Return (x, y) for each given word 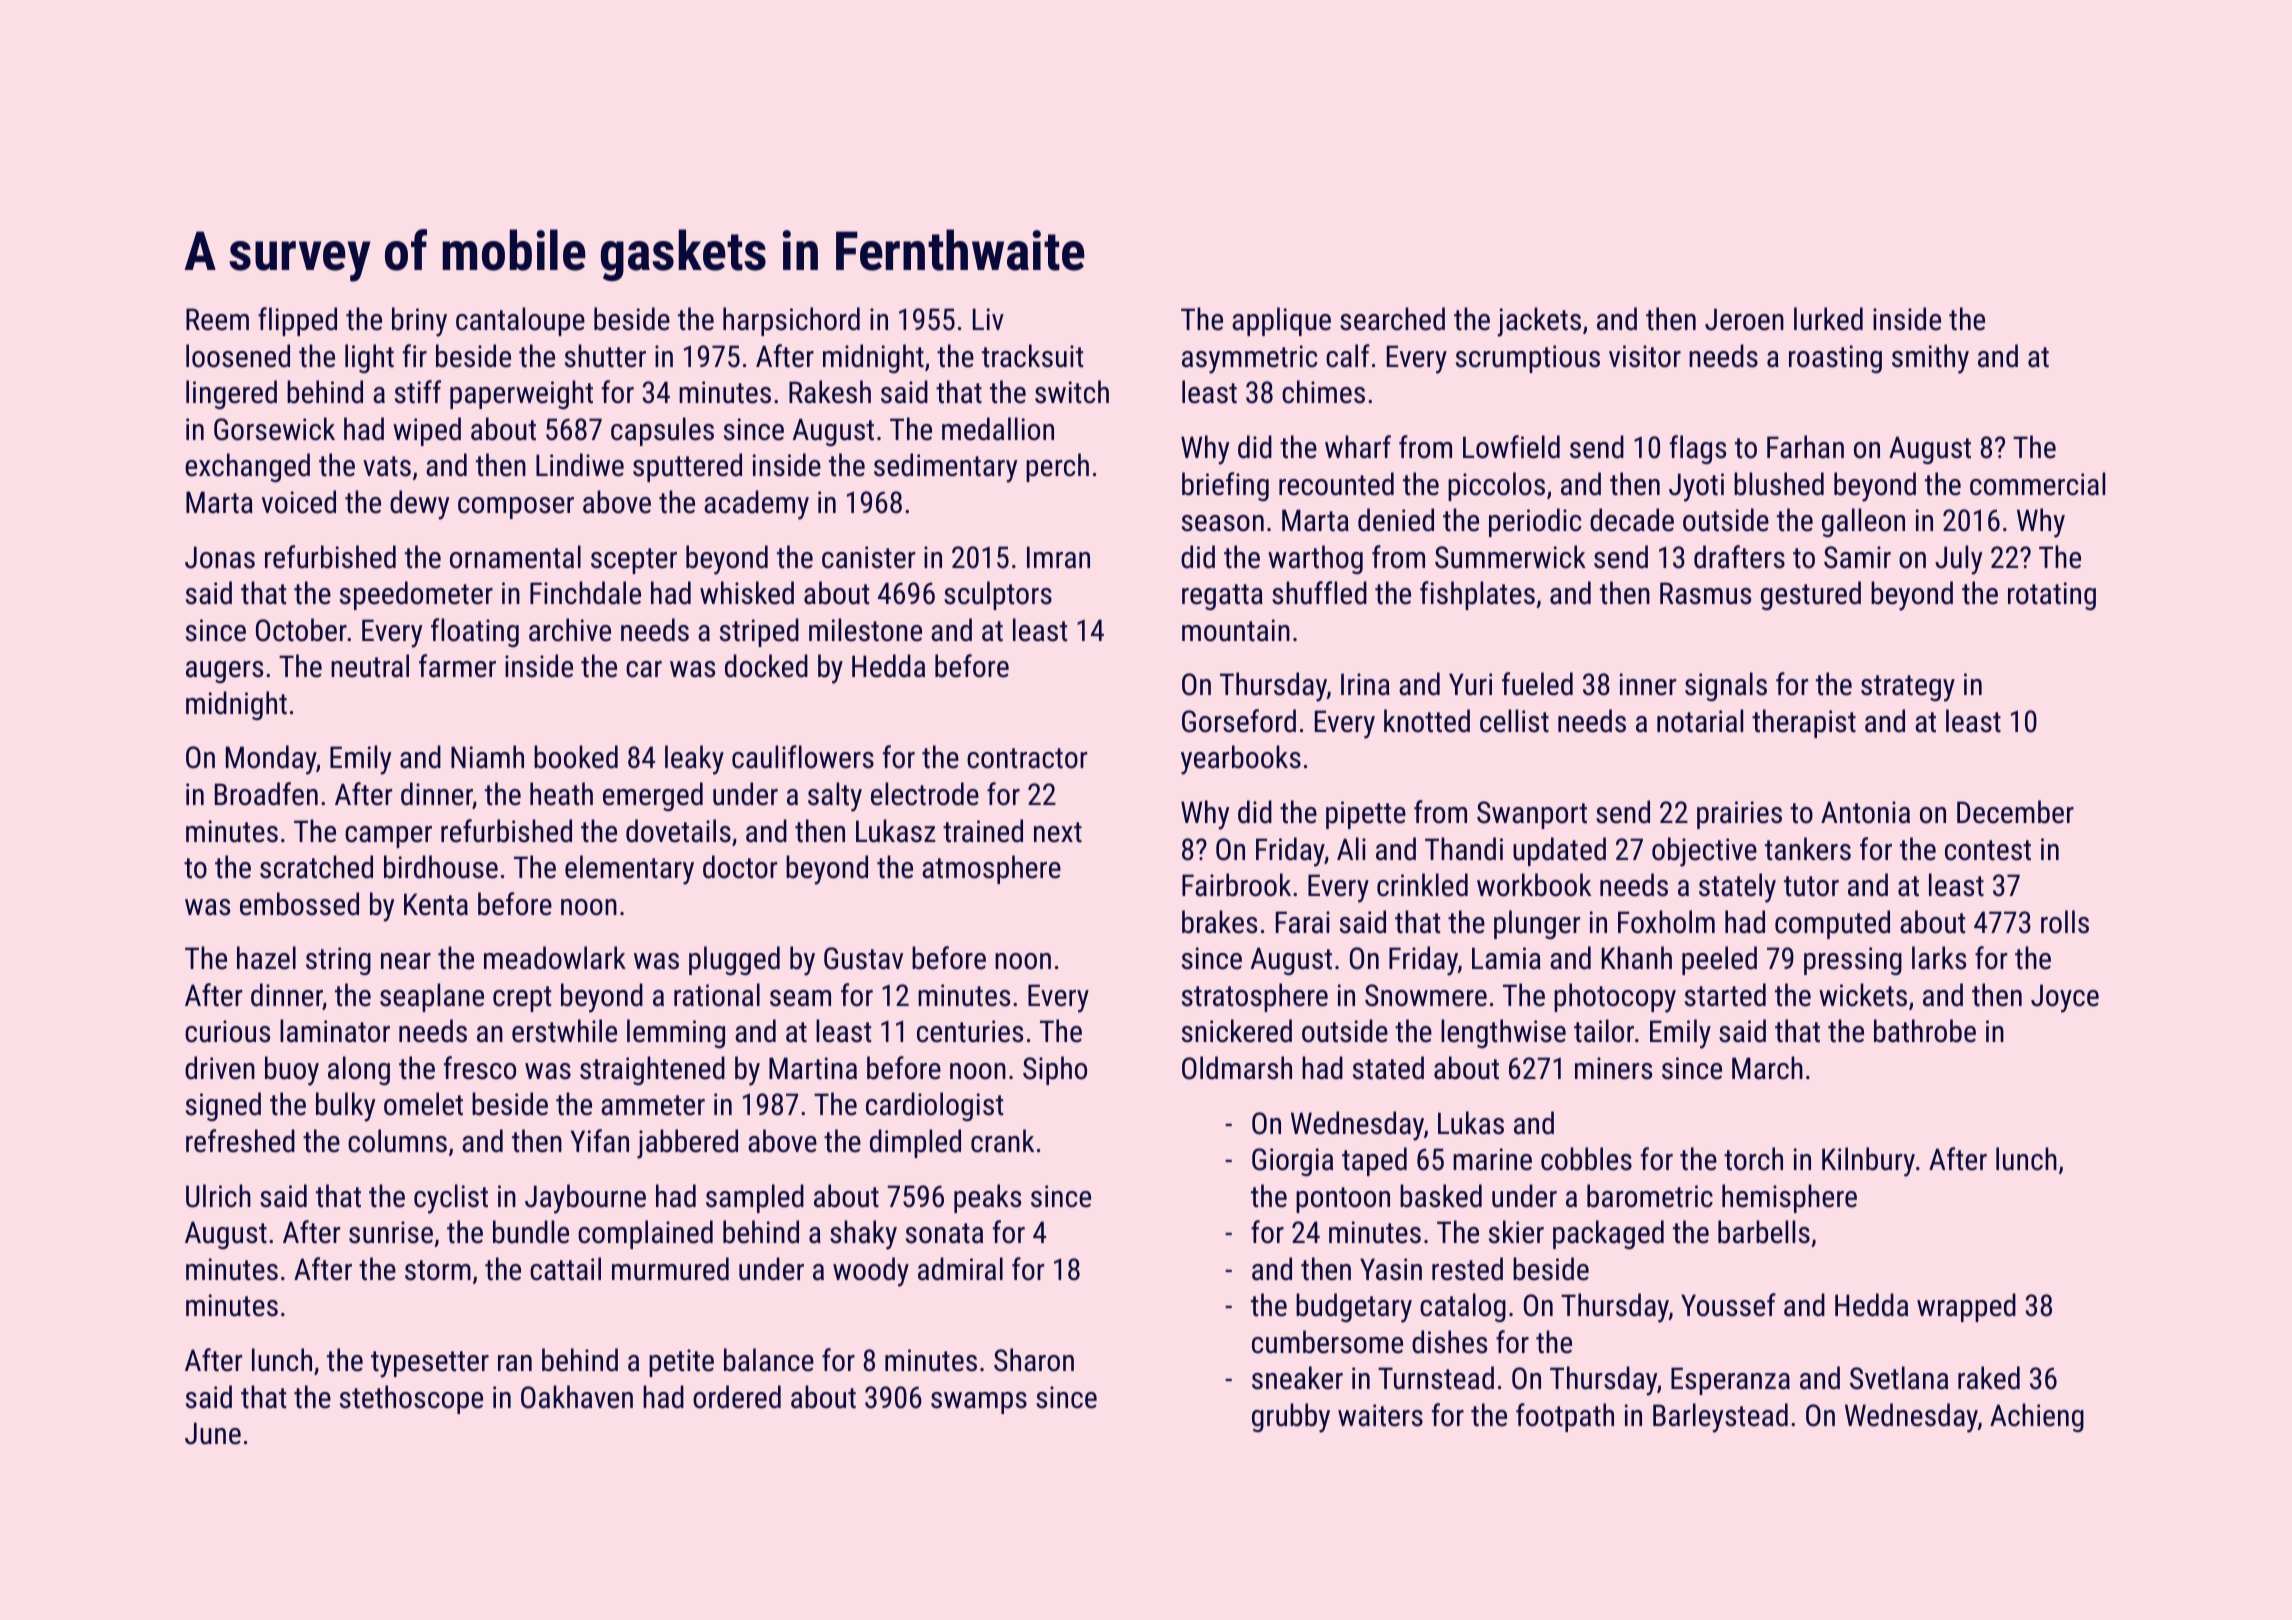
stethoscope (411, 1399)
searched (1392, 319)
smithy (1930, 359)
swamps (979, 1403)
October (301, 630)
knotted (1427, 721)
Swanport (1532, 815)
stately (1737, 888)
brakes (1219, 922)
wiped (427, 431)
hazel (266, 958)
